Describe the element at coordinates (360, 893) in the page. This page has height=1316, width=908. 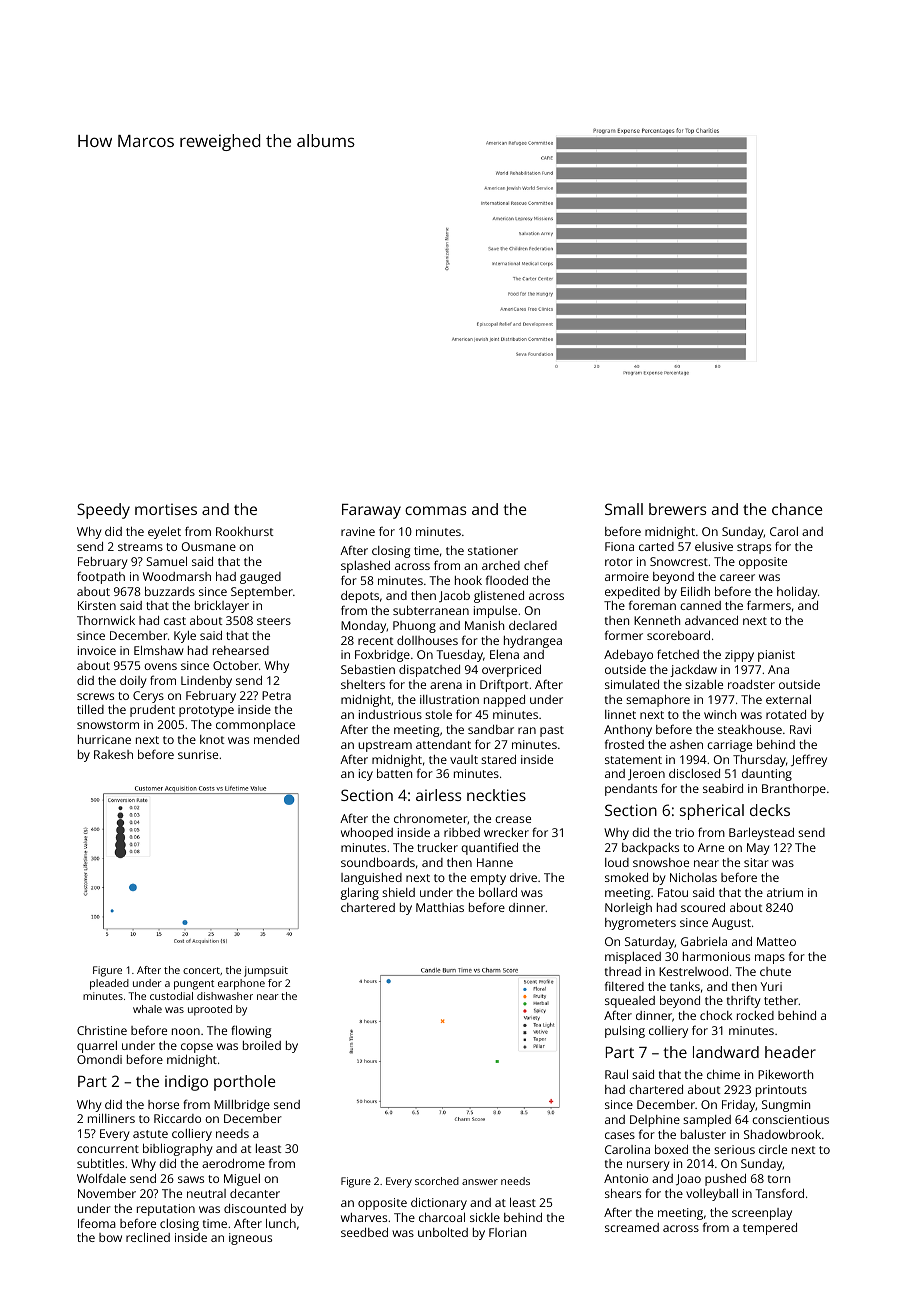
I see `glaring` at that location.
